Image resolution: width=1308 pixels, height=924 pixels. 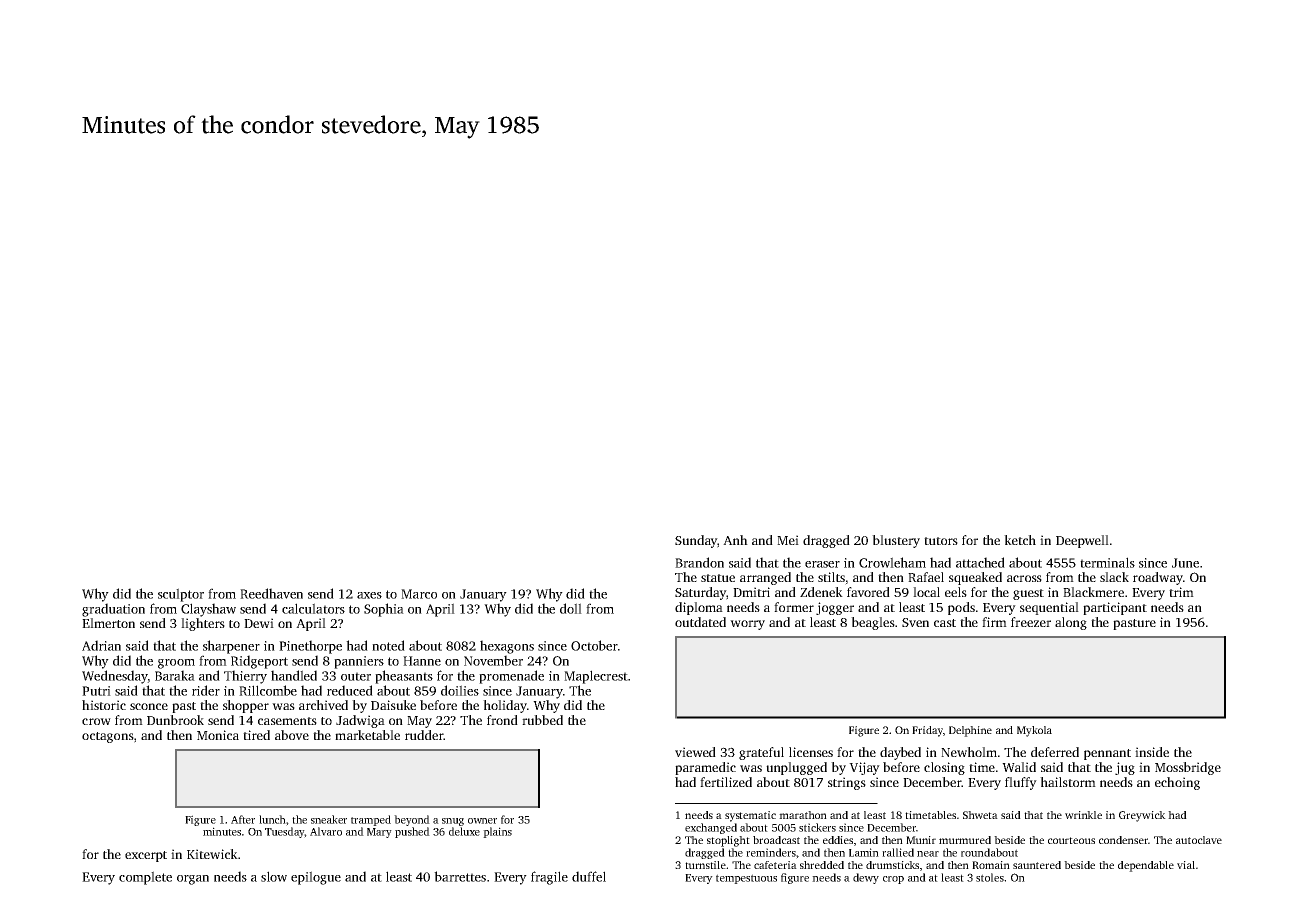 What do you see at coordinates (893, 880) in the page?
I see `crop` at bounding box center [893, 880].
